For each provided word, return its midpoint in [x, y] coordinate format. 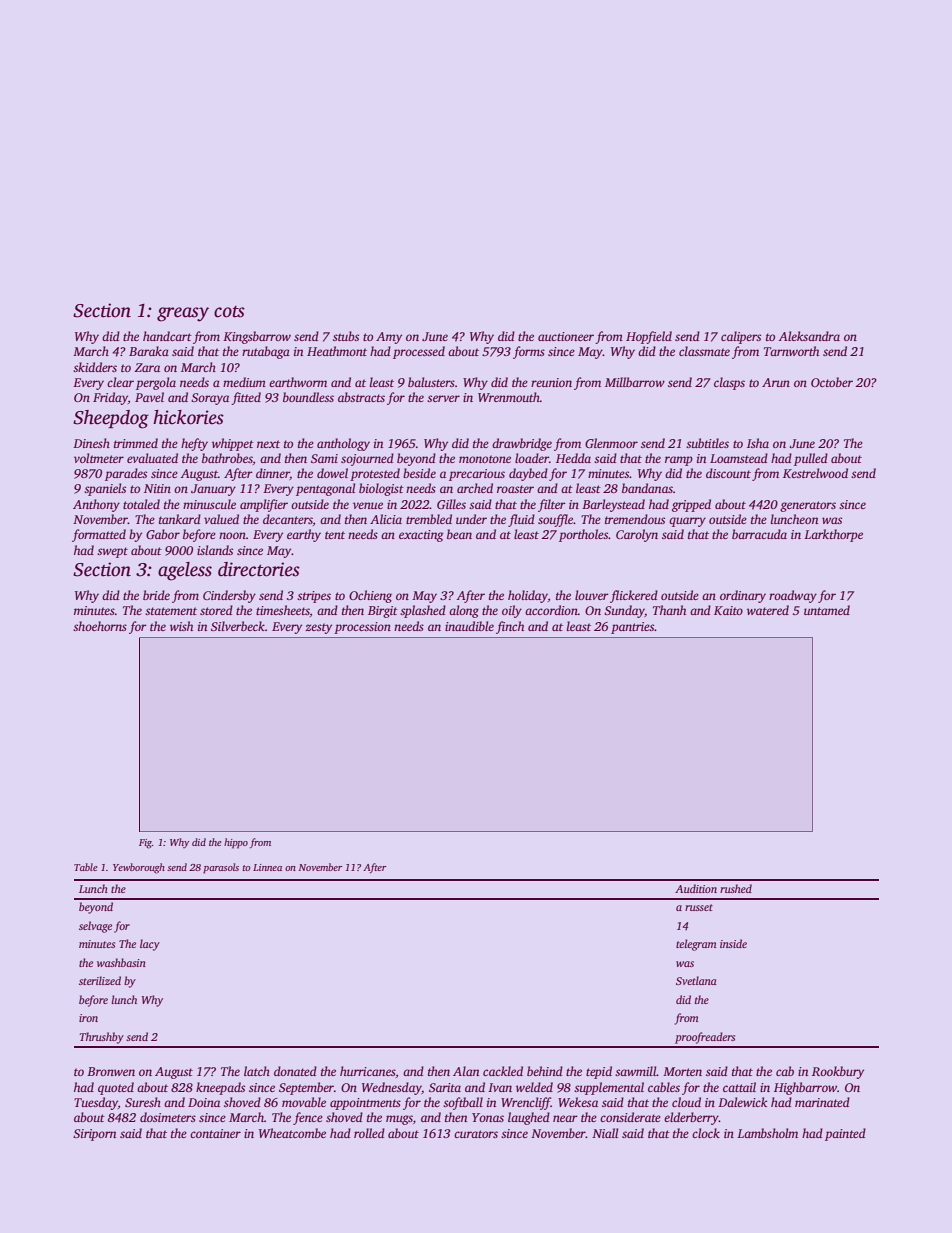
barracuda [759, 534]
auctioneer [566, 336]
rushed [736, 888]
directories [259, 569]
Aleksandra [809, 336]
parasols [221, 868]
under [471, 519]
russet [699, 907]
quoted [116, 1088]
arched [475, 488]
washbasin [121, 962]
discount [728, 473]
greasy [183, 314]
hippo [236, 843]
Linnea [267, 867]
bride [156, 595]
